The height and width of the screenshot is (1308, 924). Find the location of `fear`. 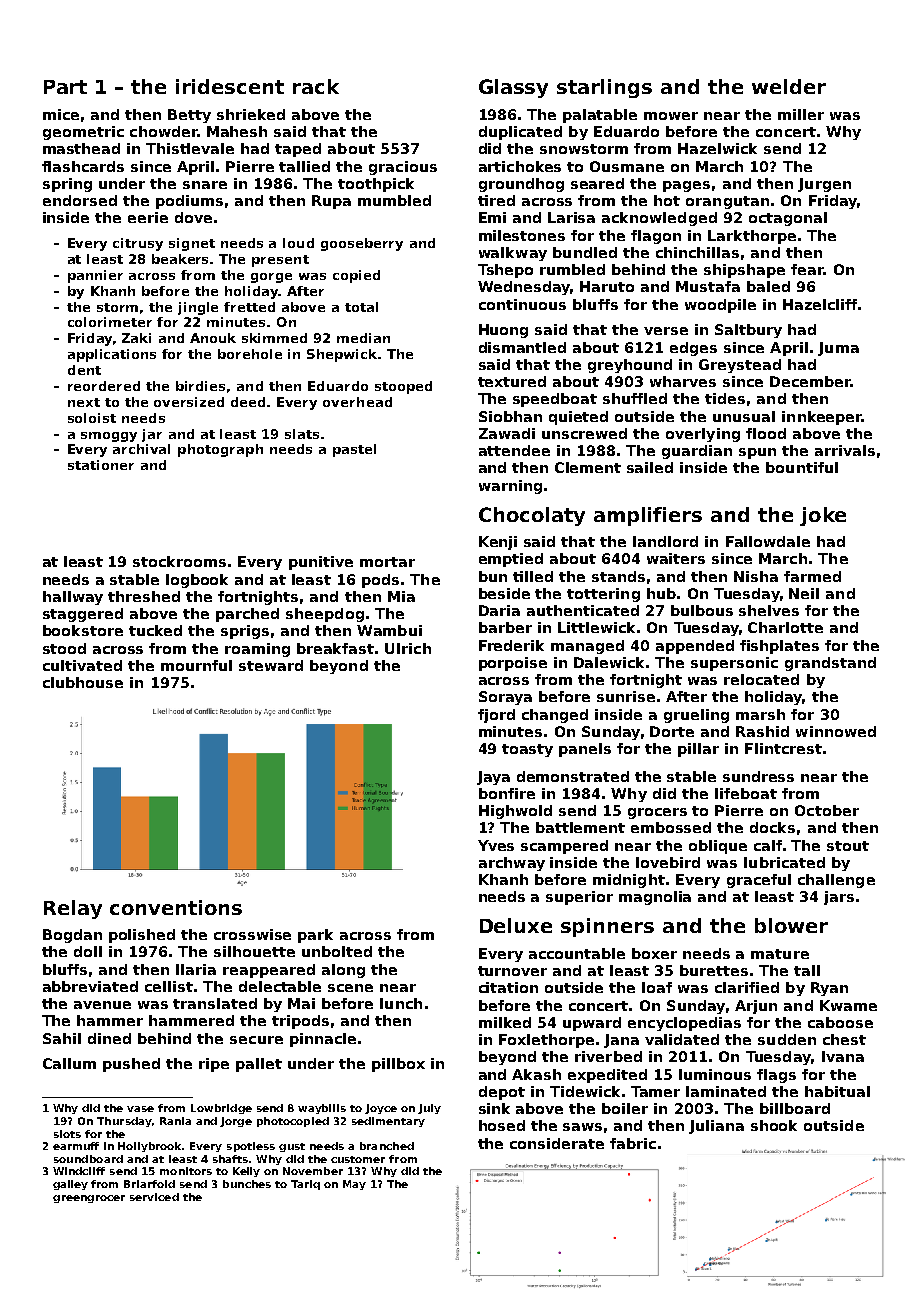

fear is located at coordinates (807, 269).
